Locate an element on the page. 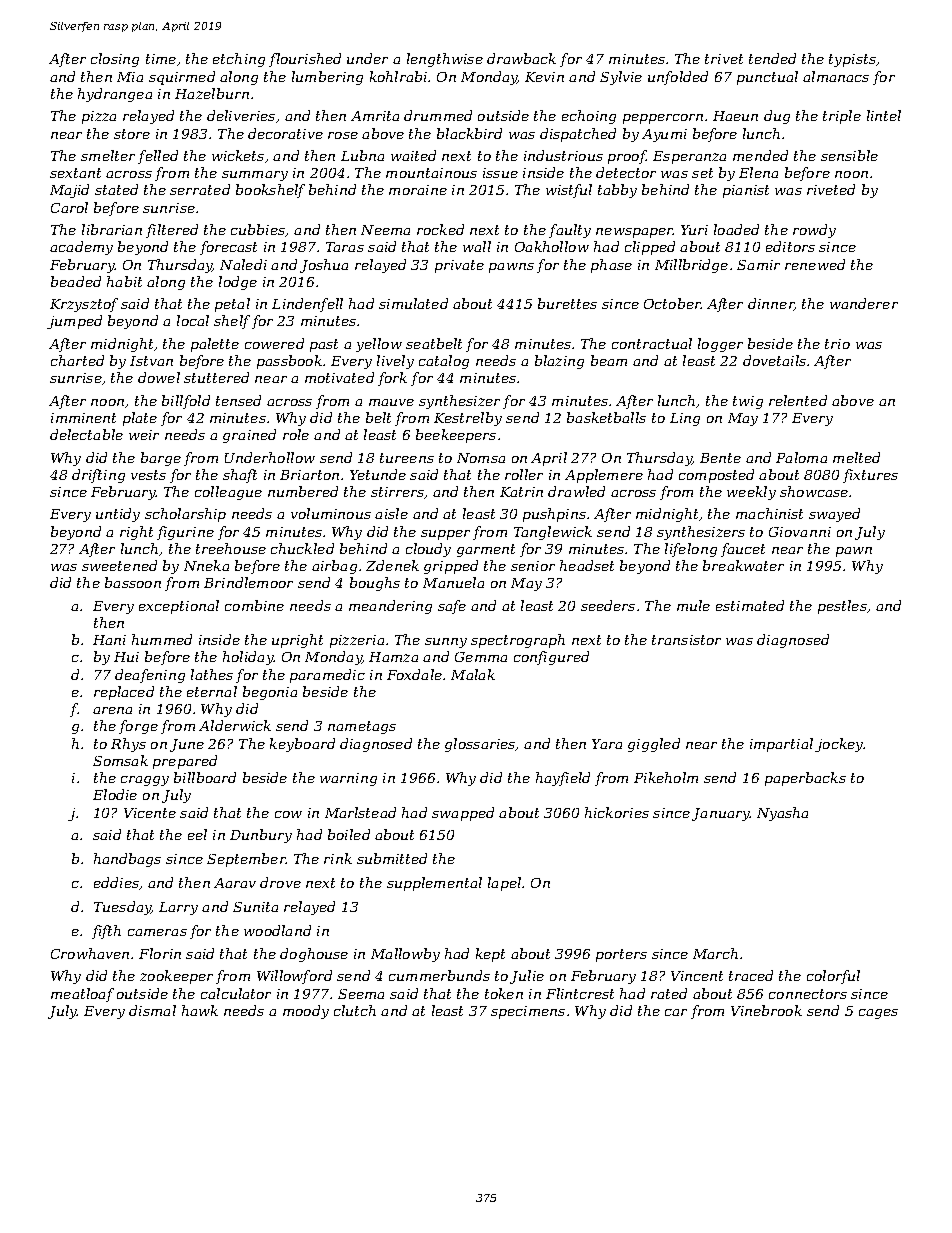 Image resolution: width=952 pixels, height=1233 pixels. meatloaf is located at coordinates (82, 995).
